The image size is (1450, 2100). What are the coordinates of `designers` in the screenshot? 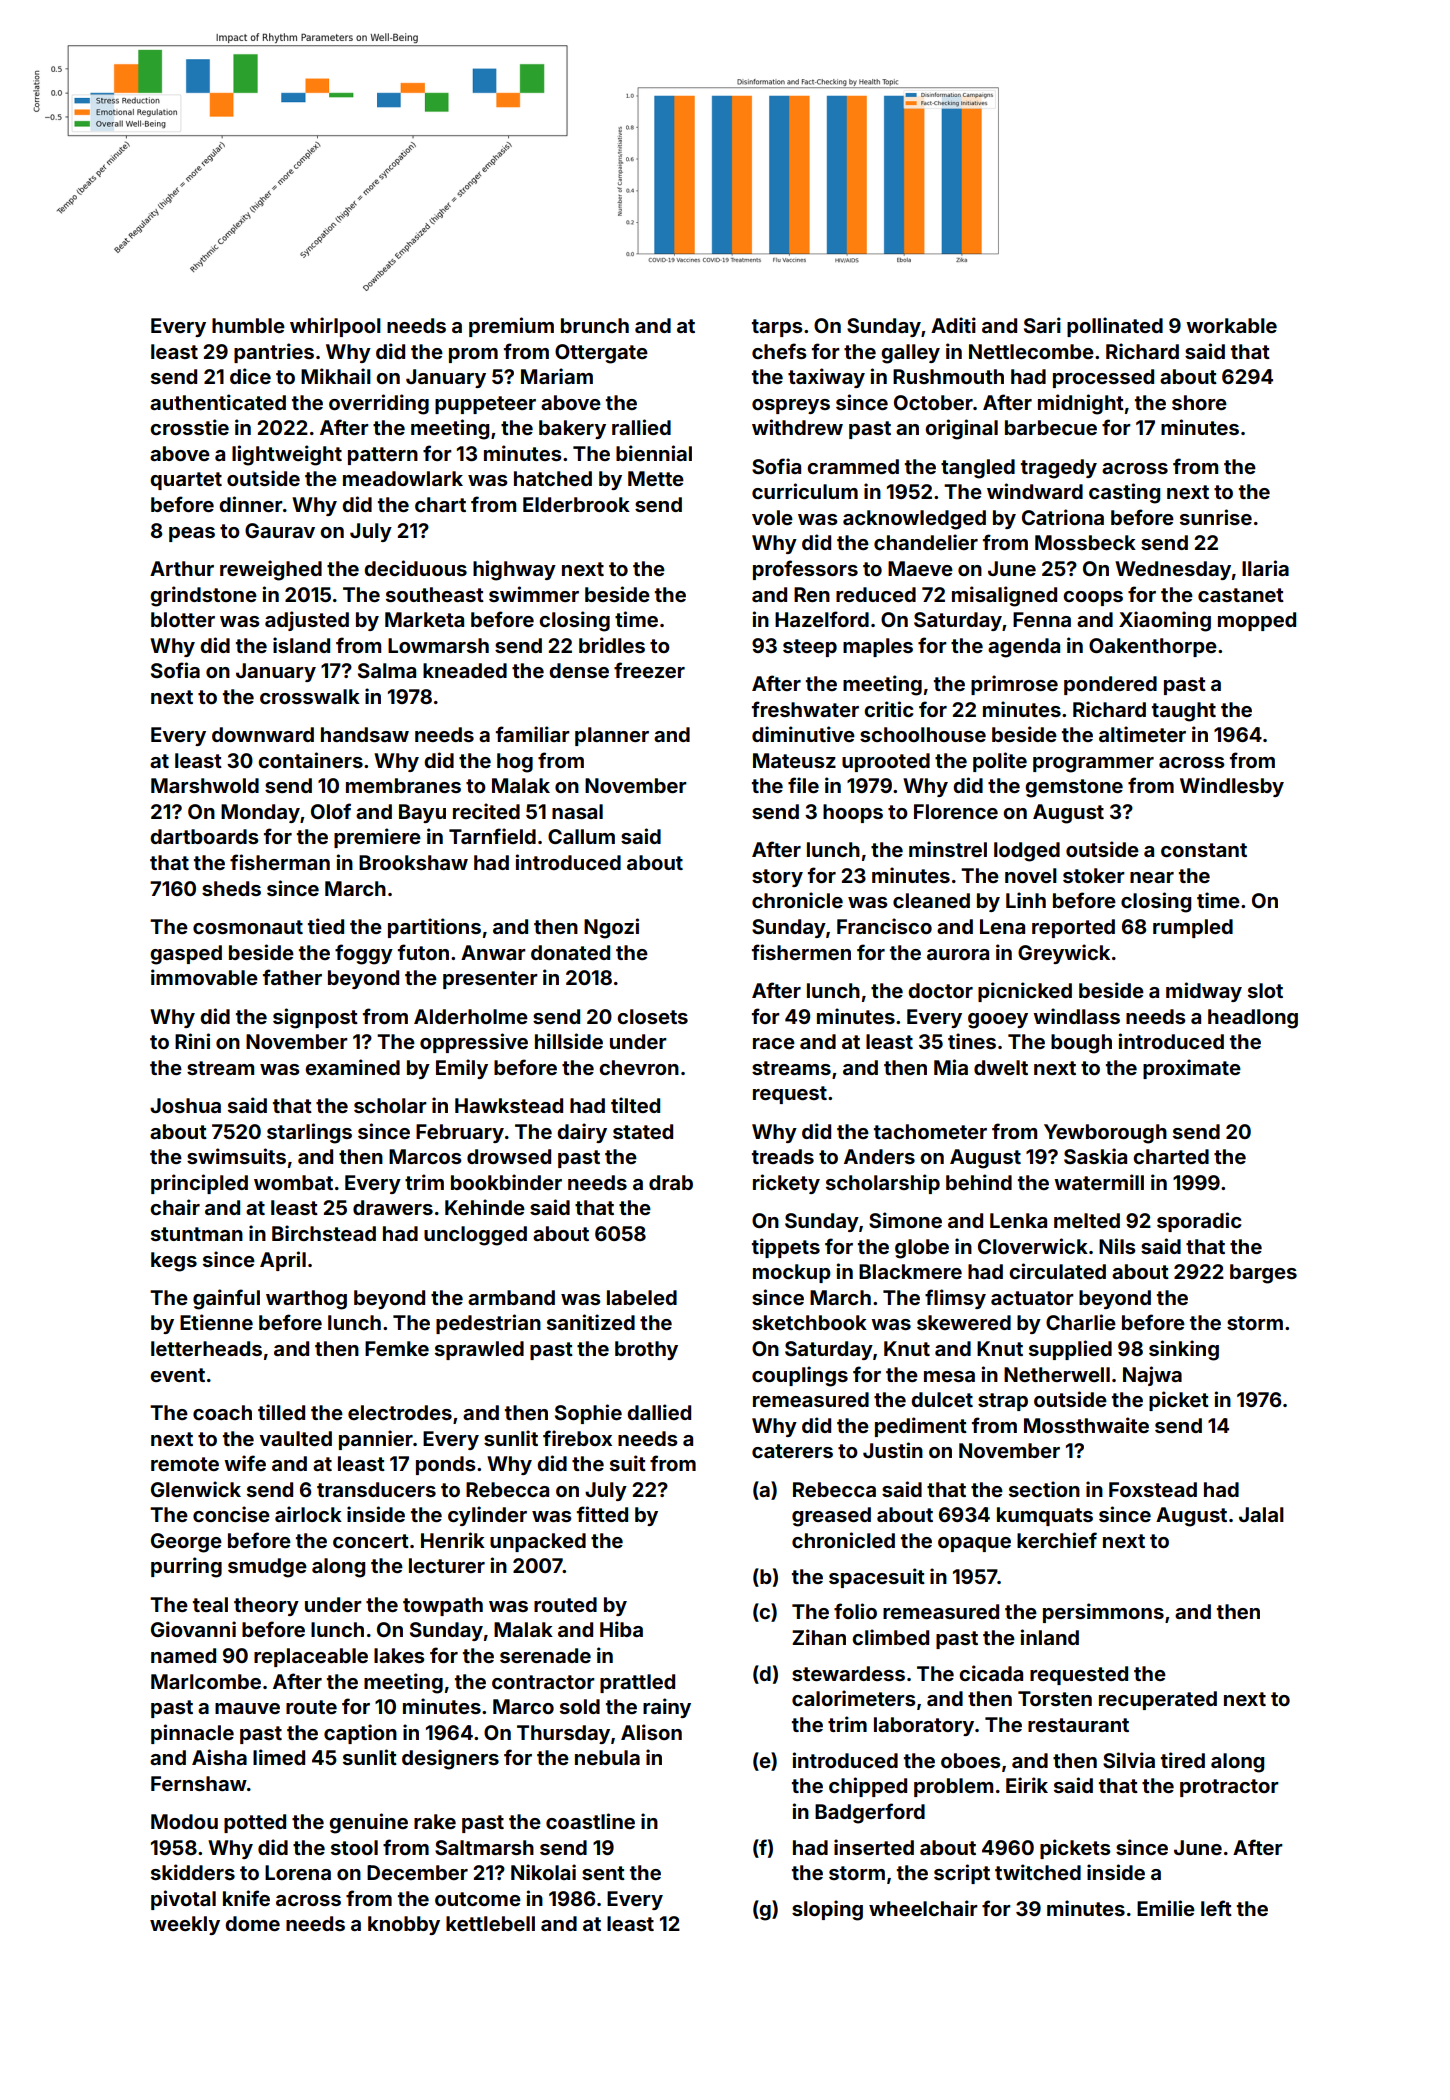 It's located at (450, 1759).
